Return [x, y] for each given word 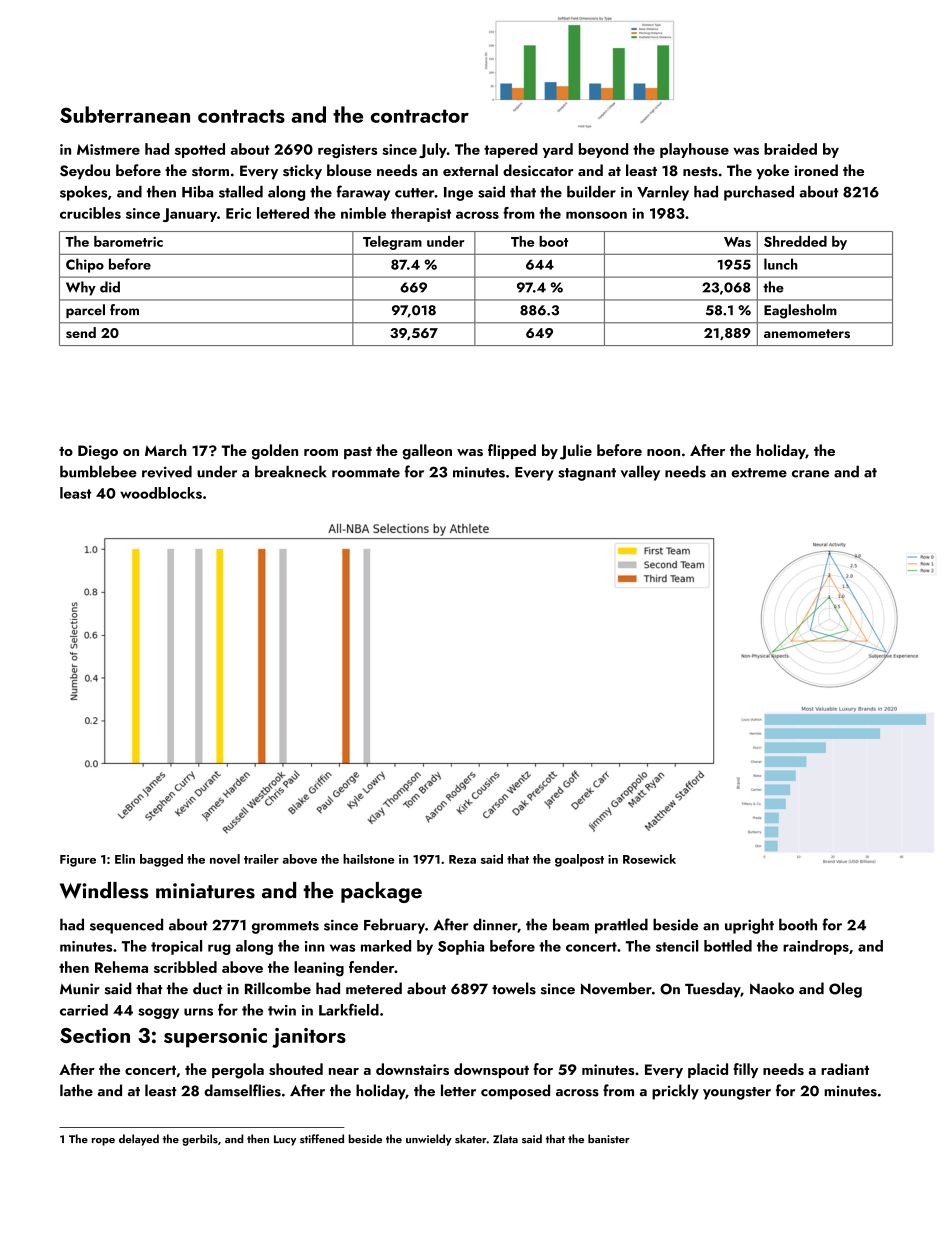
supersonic [215, 1038]
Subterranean [125, 114]
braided [790, 149]
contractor [420, 116]
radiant [845, 1069]
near [344, 1071]
